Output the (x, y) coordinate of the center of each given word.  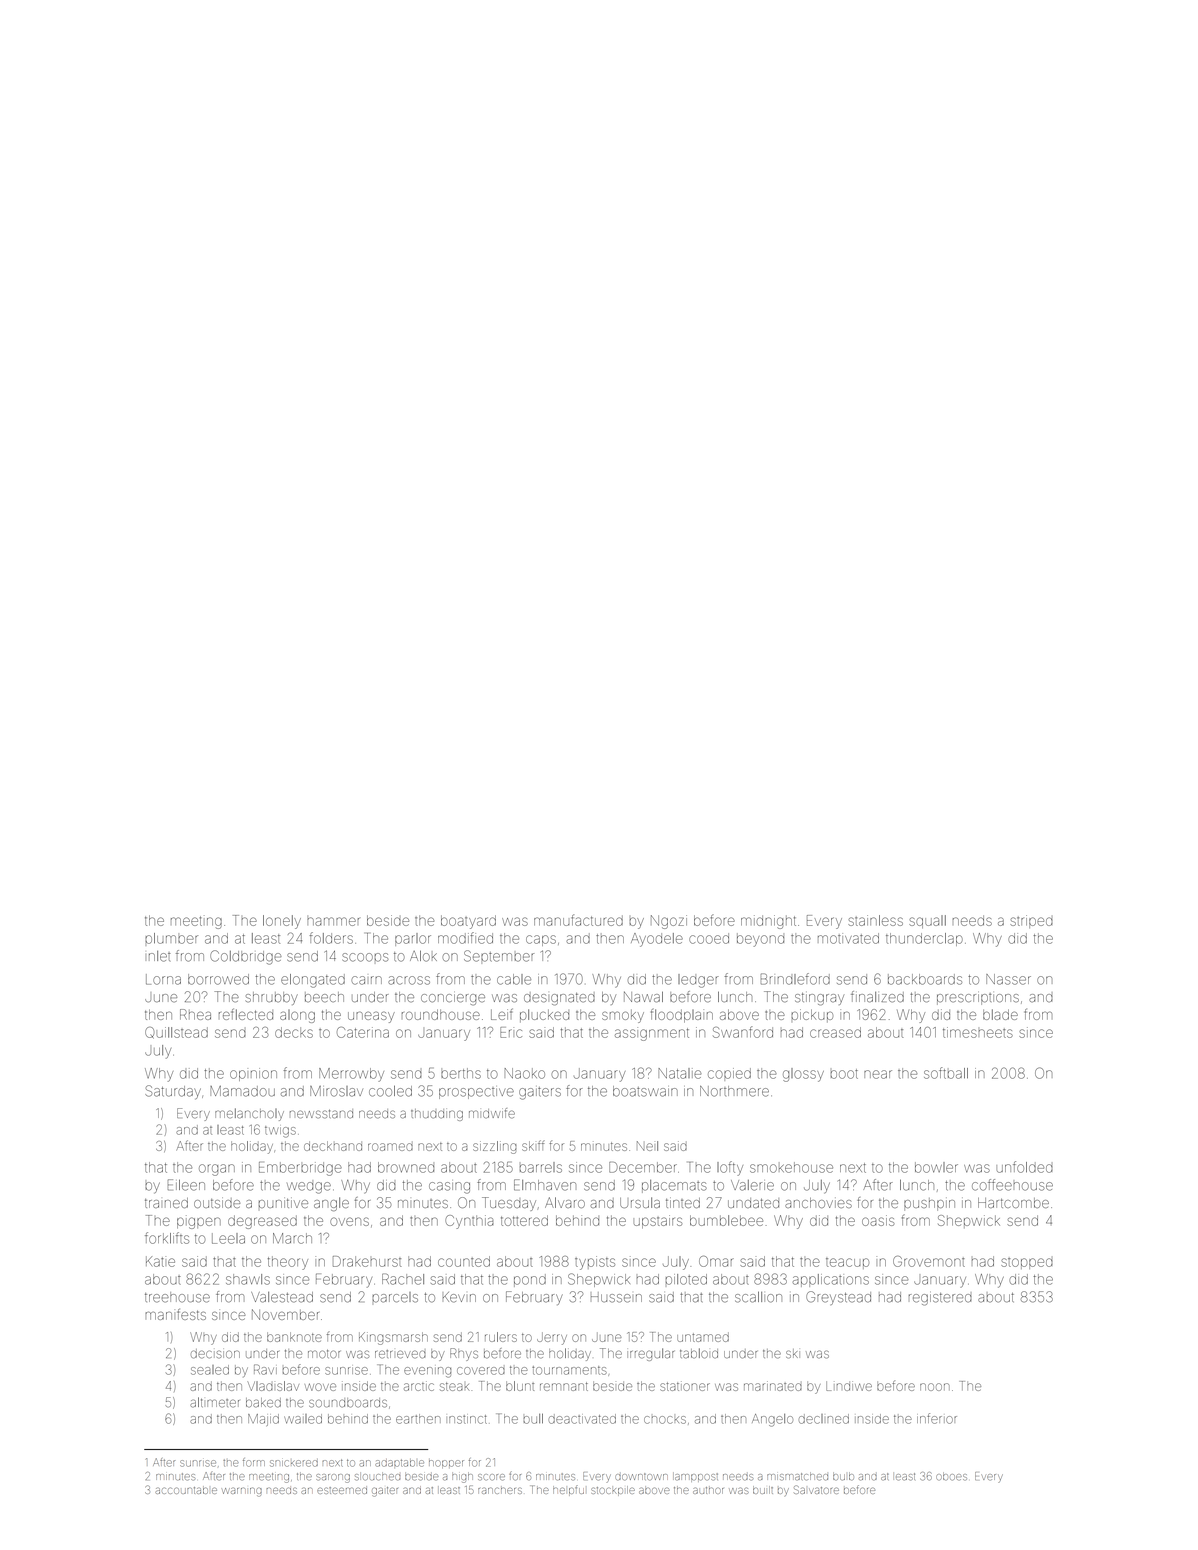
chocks (665, 1420)
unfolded (1024, 1167)
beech (324, 997)
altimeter (215, 1402)
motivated (848, 938)
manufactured (578, 920)
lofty (730, 1168)
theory (288, 1263)
